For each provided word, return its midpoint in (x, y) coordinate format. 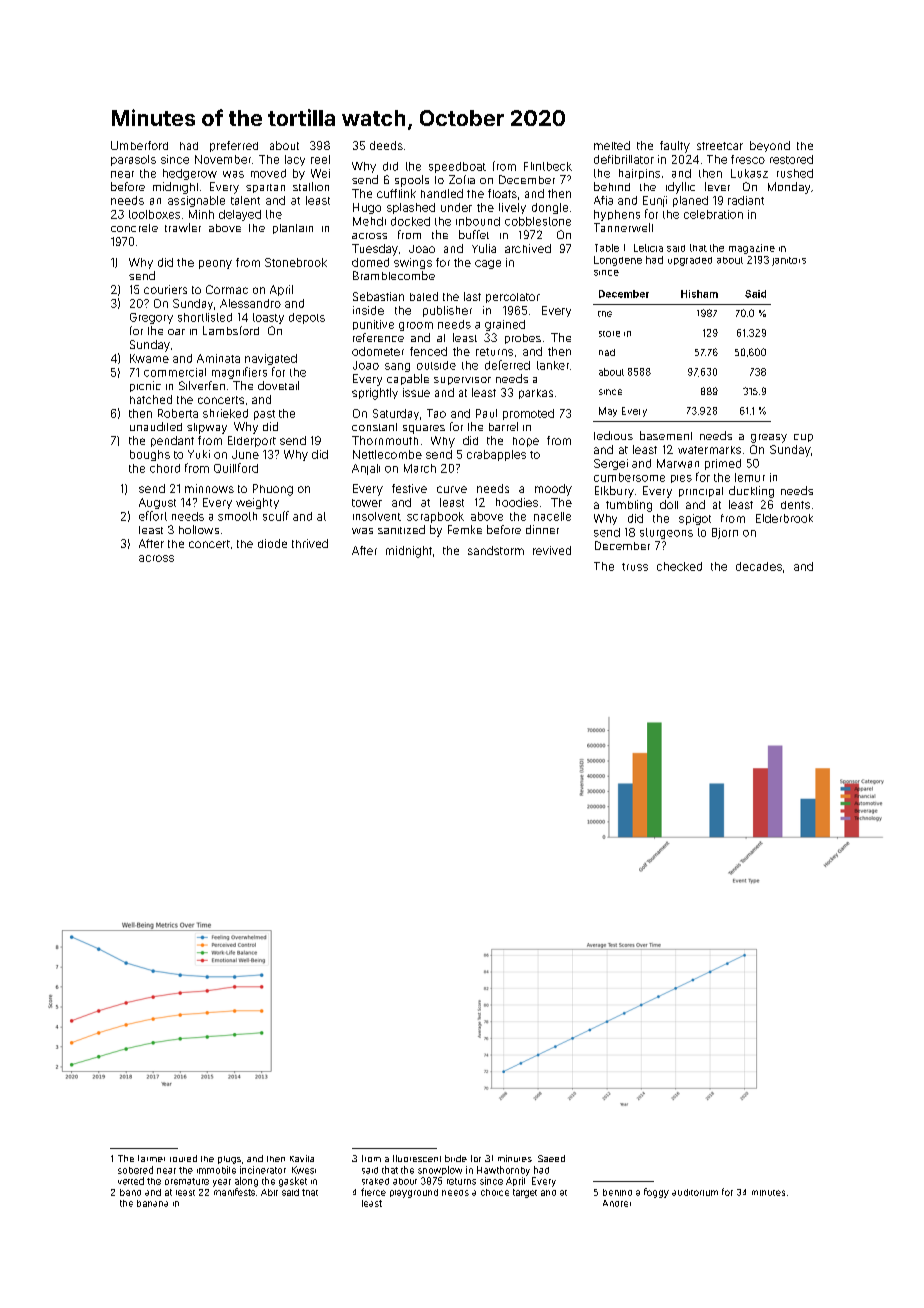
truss (635, 567)
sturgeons (666, 533)
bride (456, 1158)
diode (272, 543)
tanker (553, 365)
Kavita (302, 1158)
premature (187, 1181)
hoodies (517, 502)
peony (215, 264)
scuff (276, 516)
